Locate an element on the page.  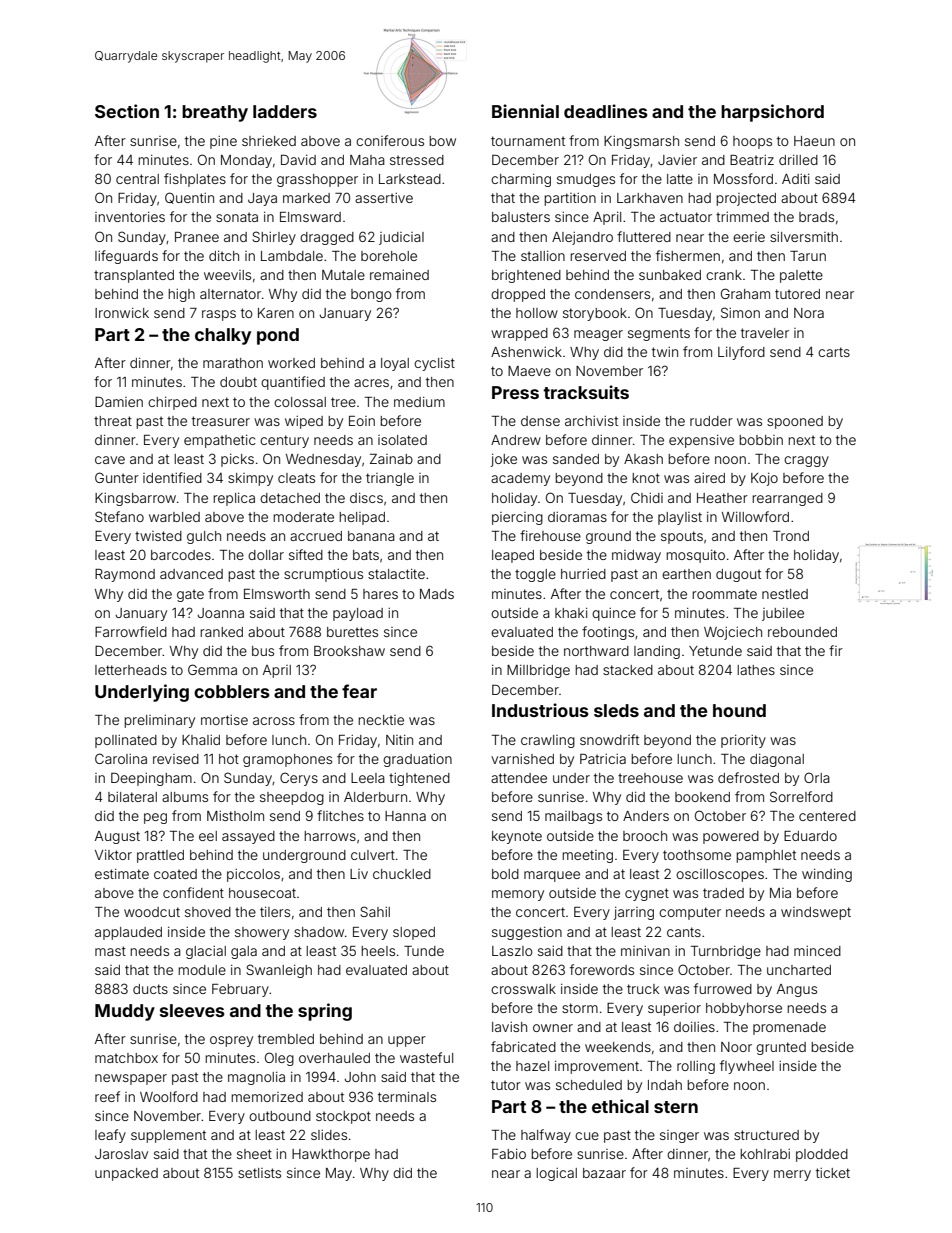
Hanna is located at coordinates (405, 816).
